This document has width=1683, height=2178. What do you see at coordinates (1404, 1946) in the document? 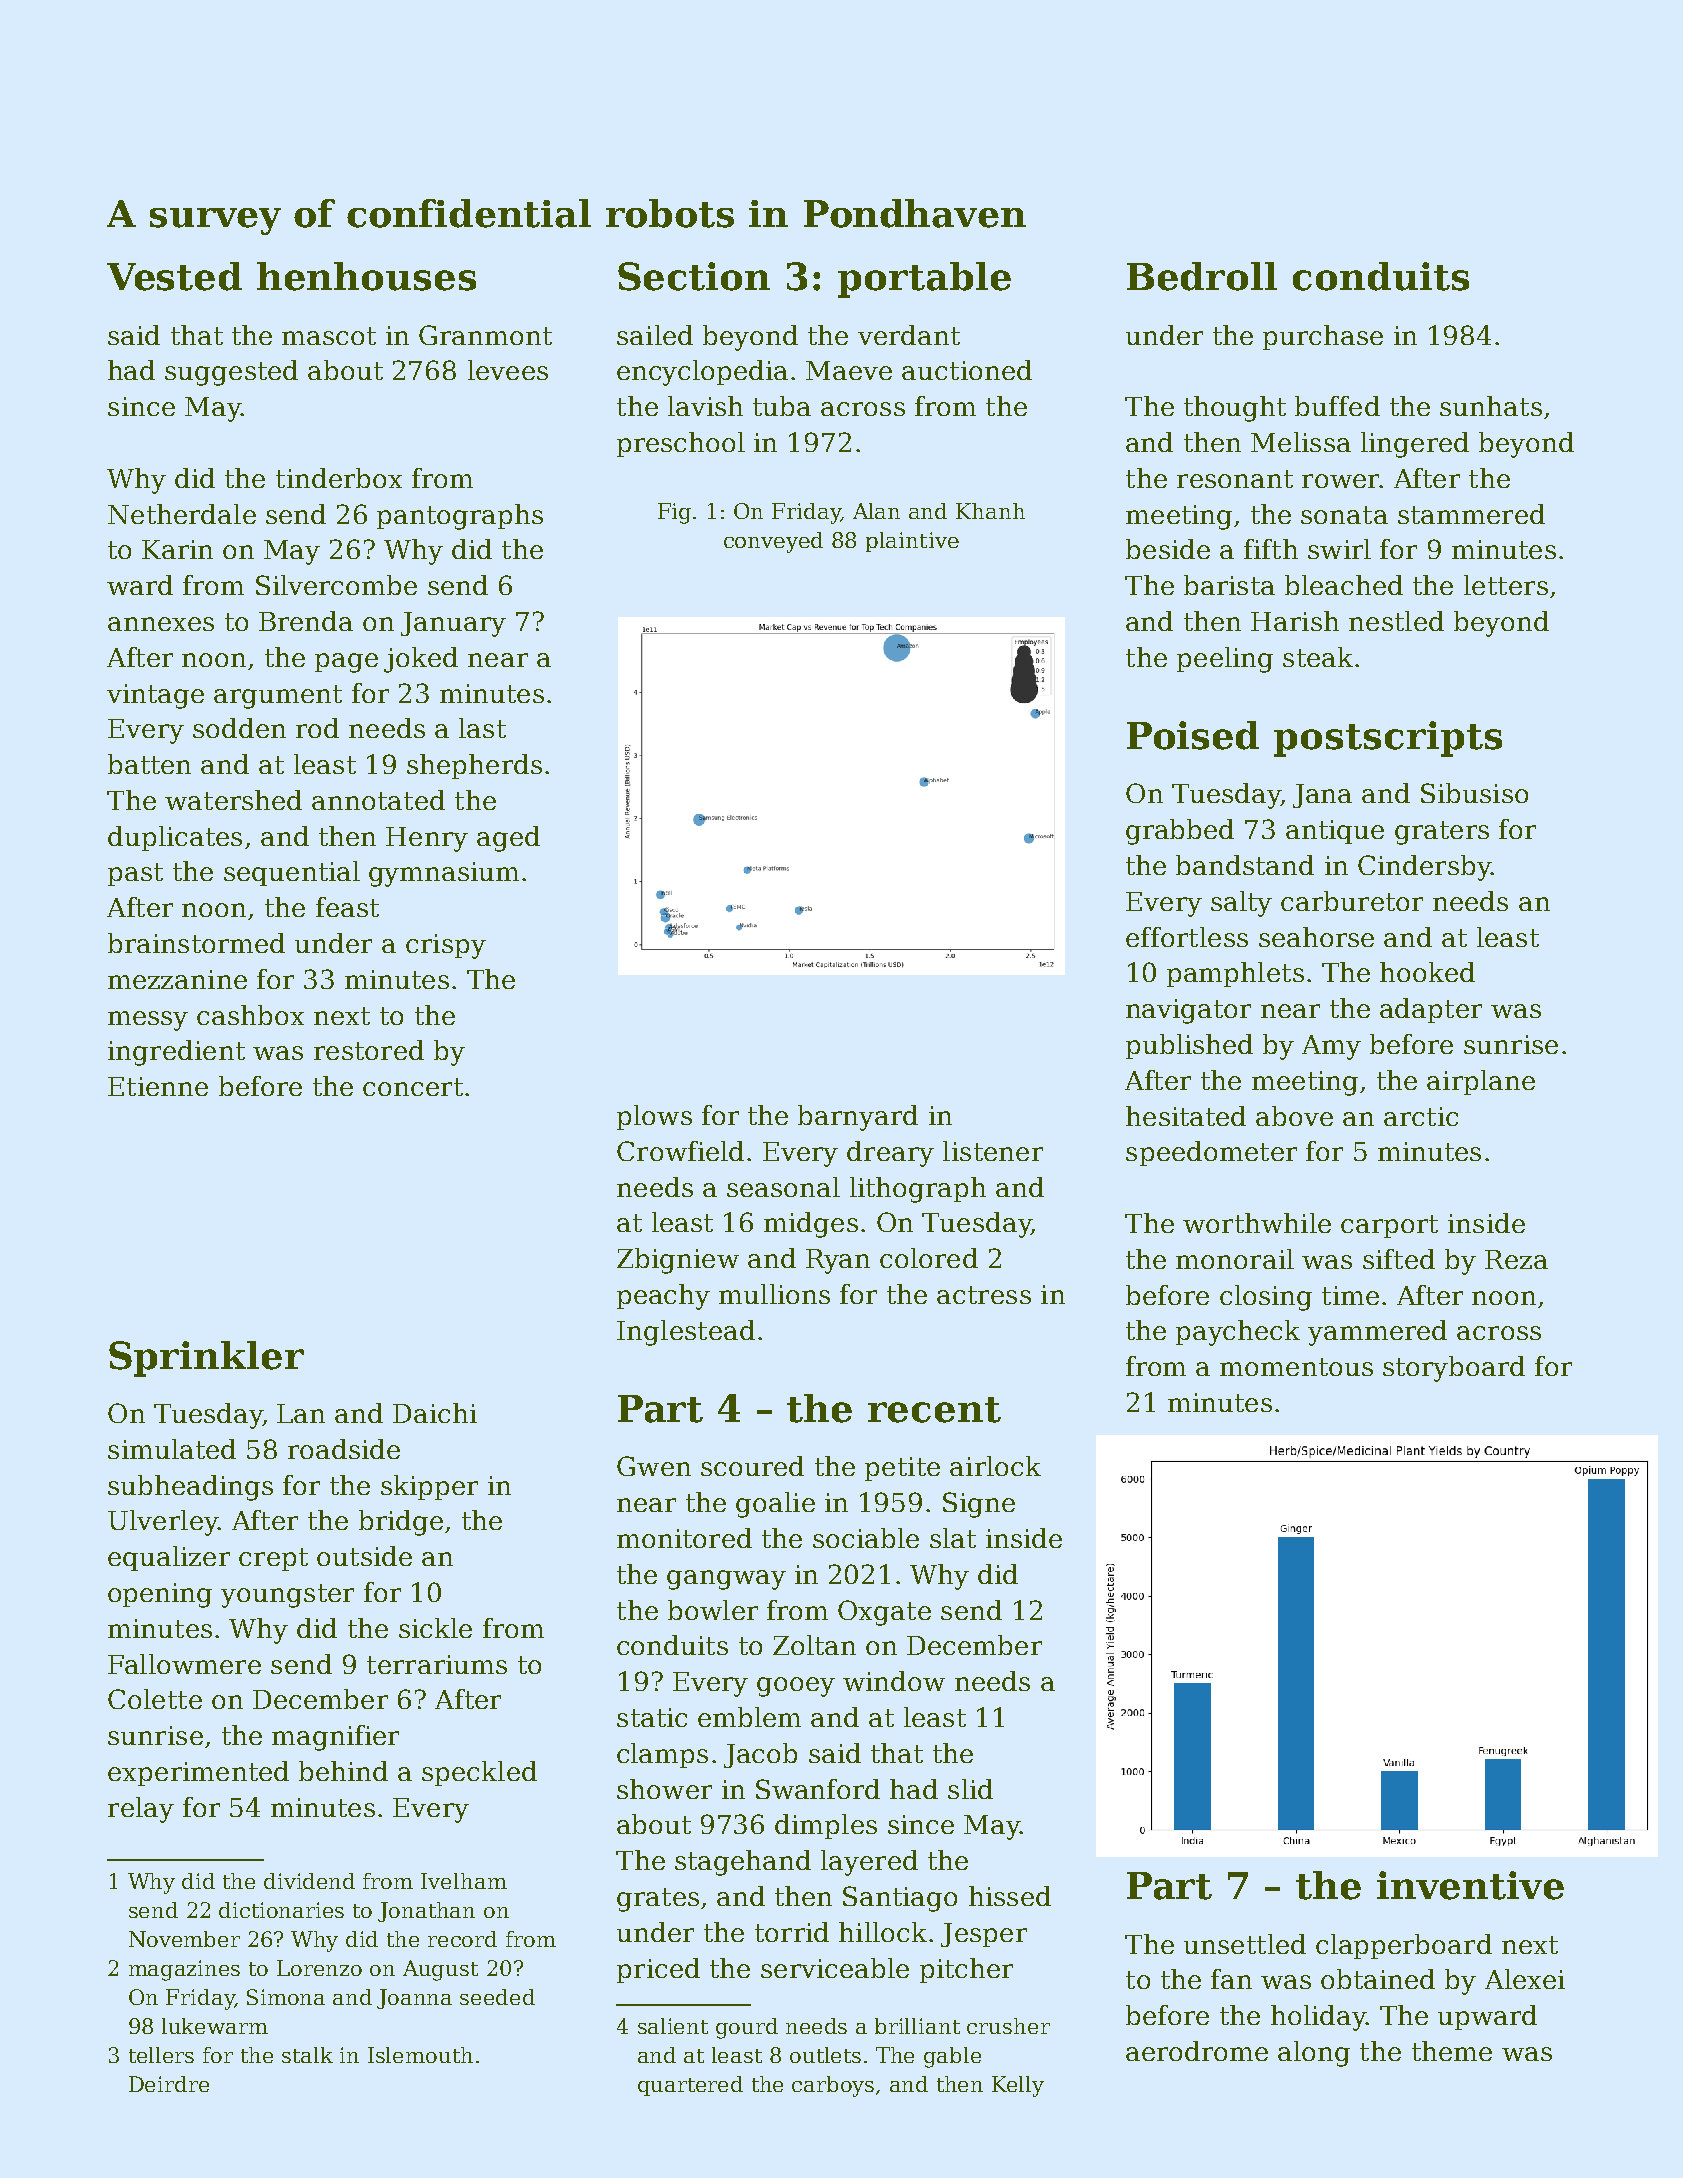
I see `clapperboard` at bounding box center [1404, 1946].
